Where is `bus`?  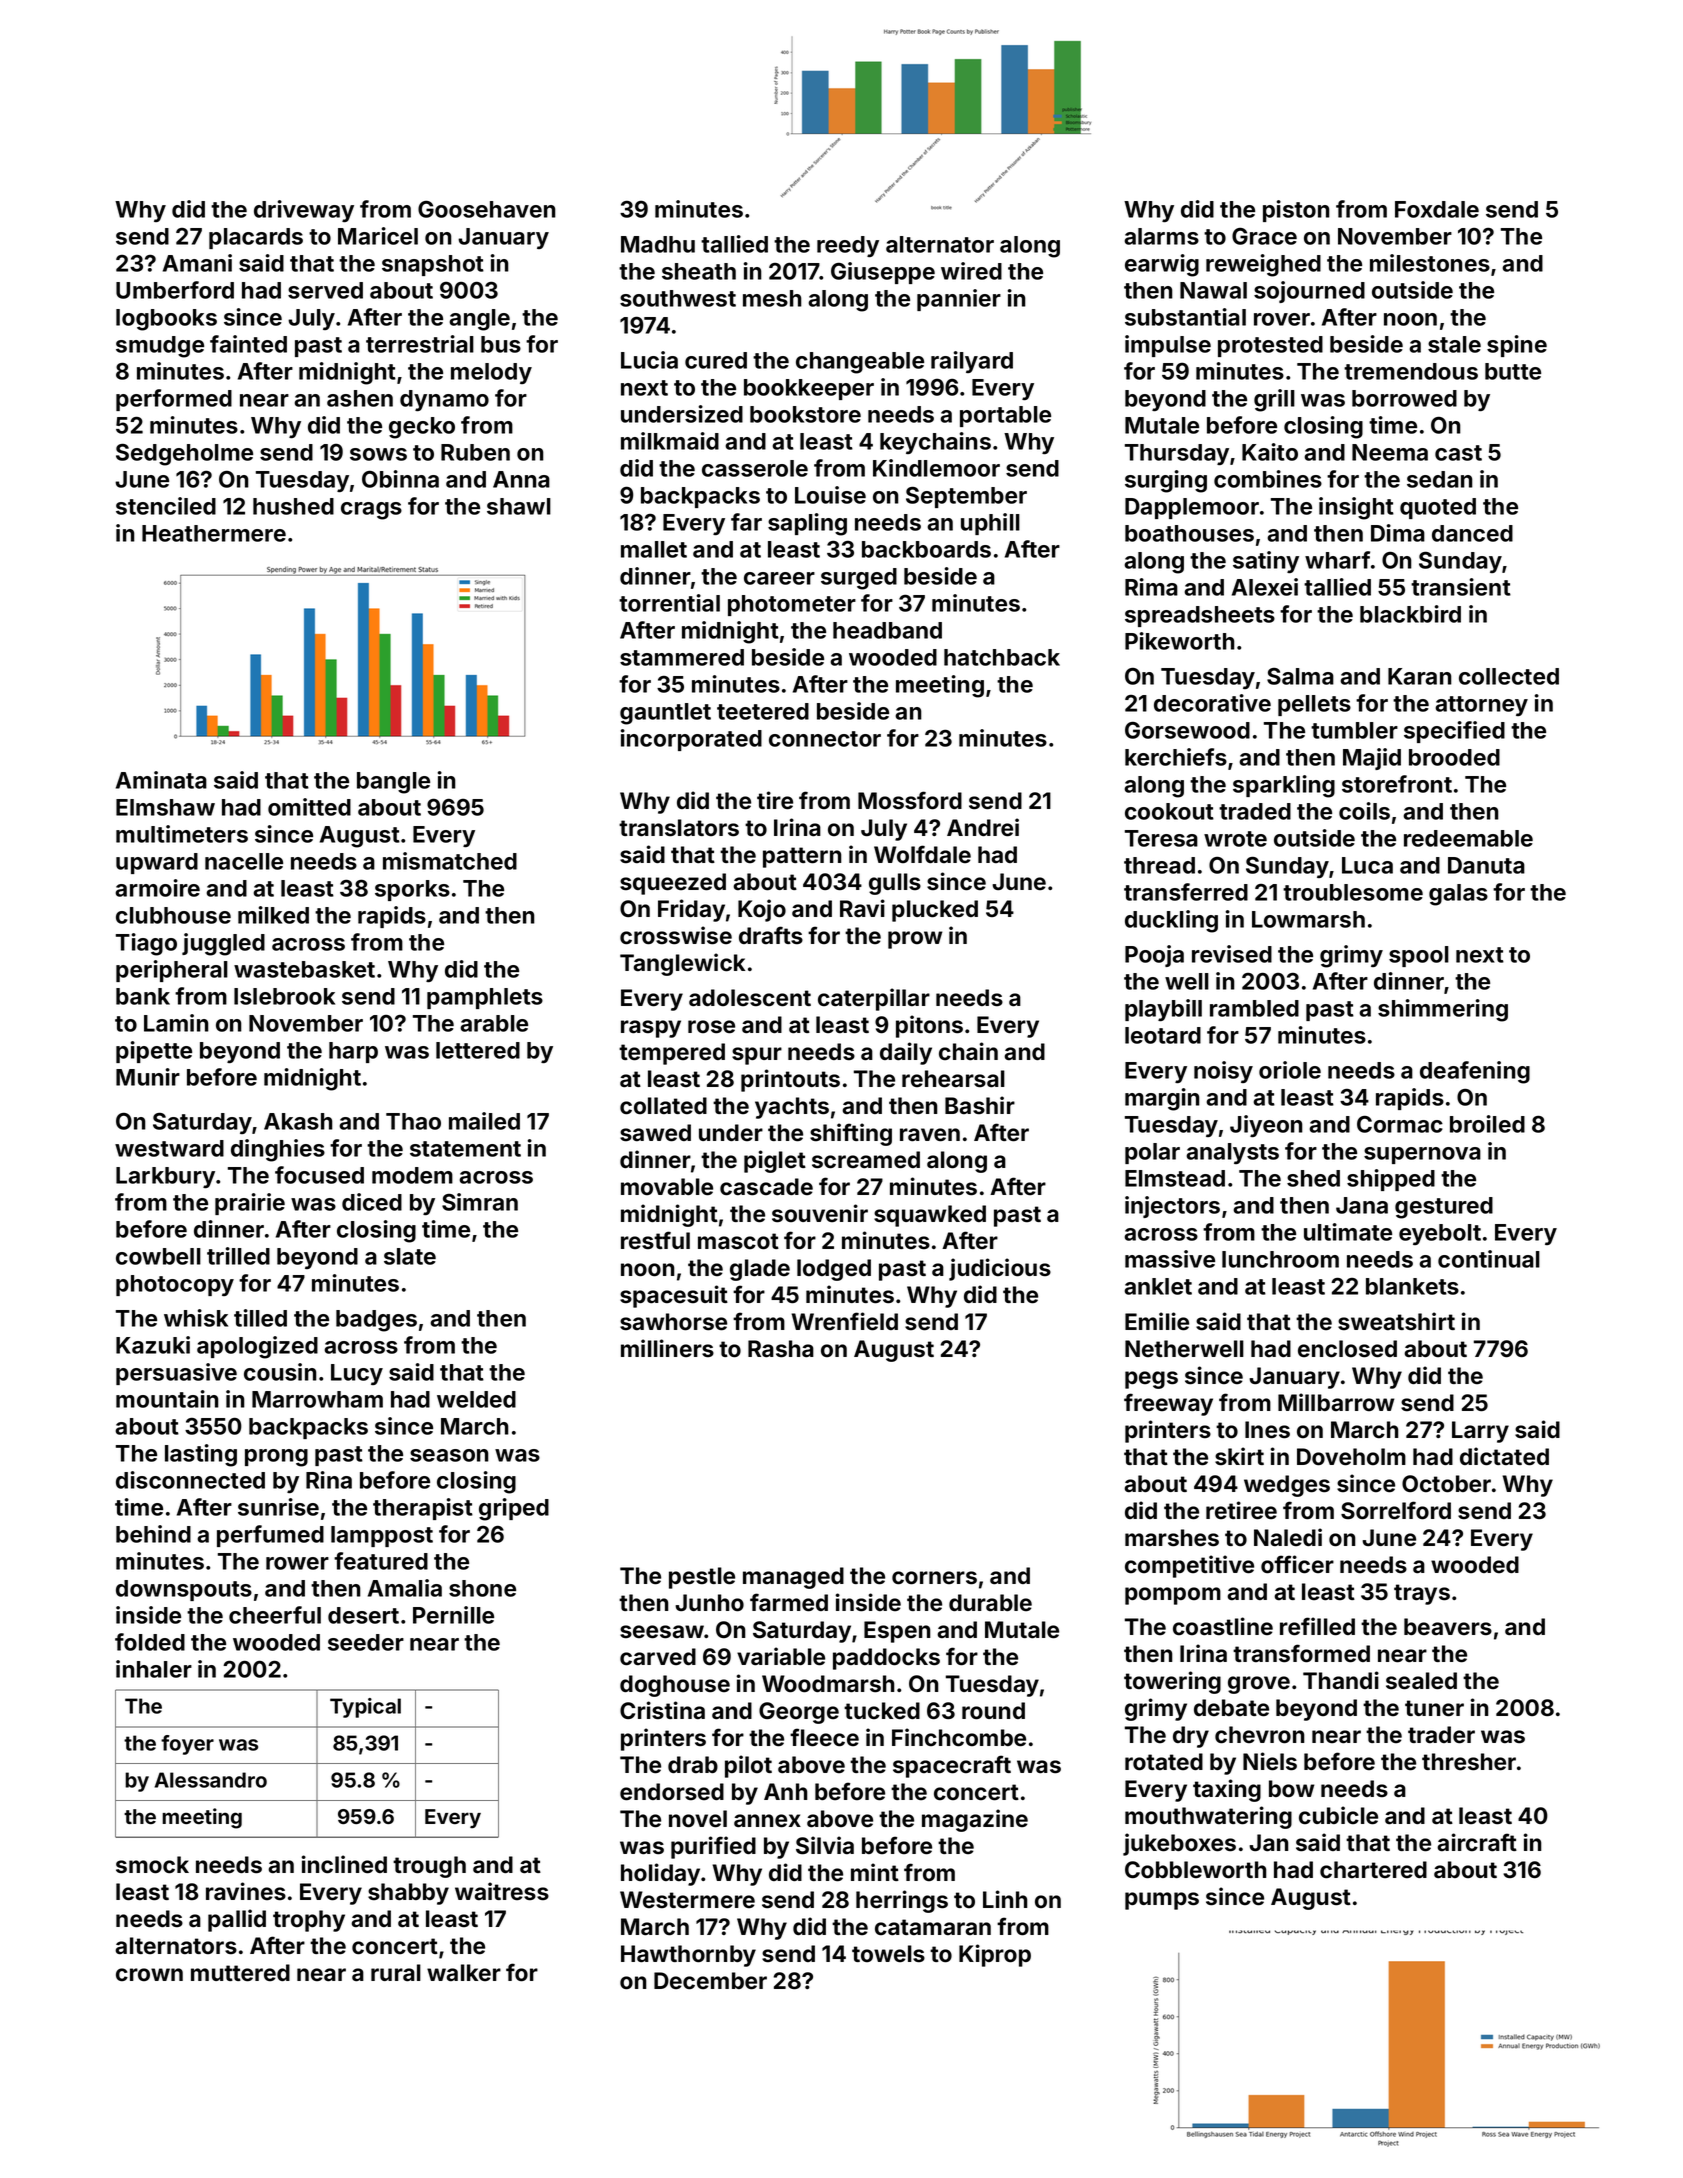
bus is located at coordinates (501, 344).
